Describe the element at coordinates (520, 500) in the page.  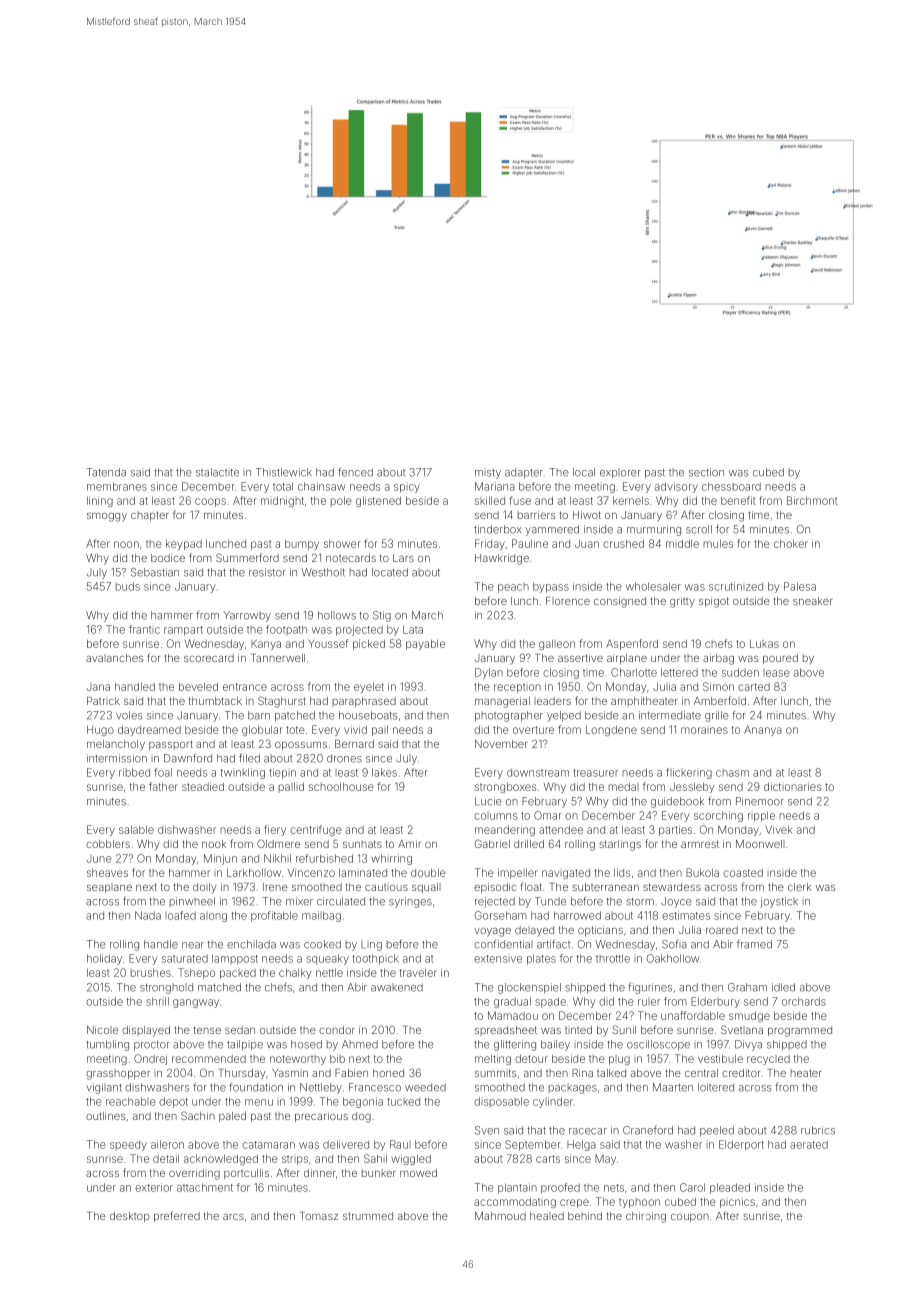
I see `fuse` at that location.
